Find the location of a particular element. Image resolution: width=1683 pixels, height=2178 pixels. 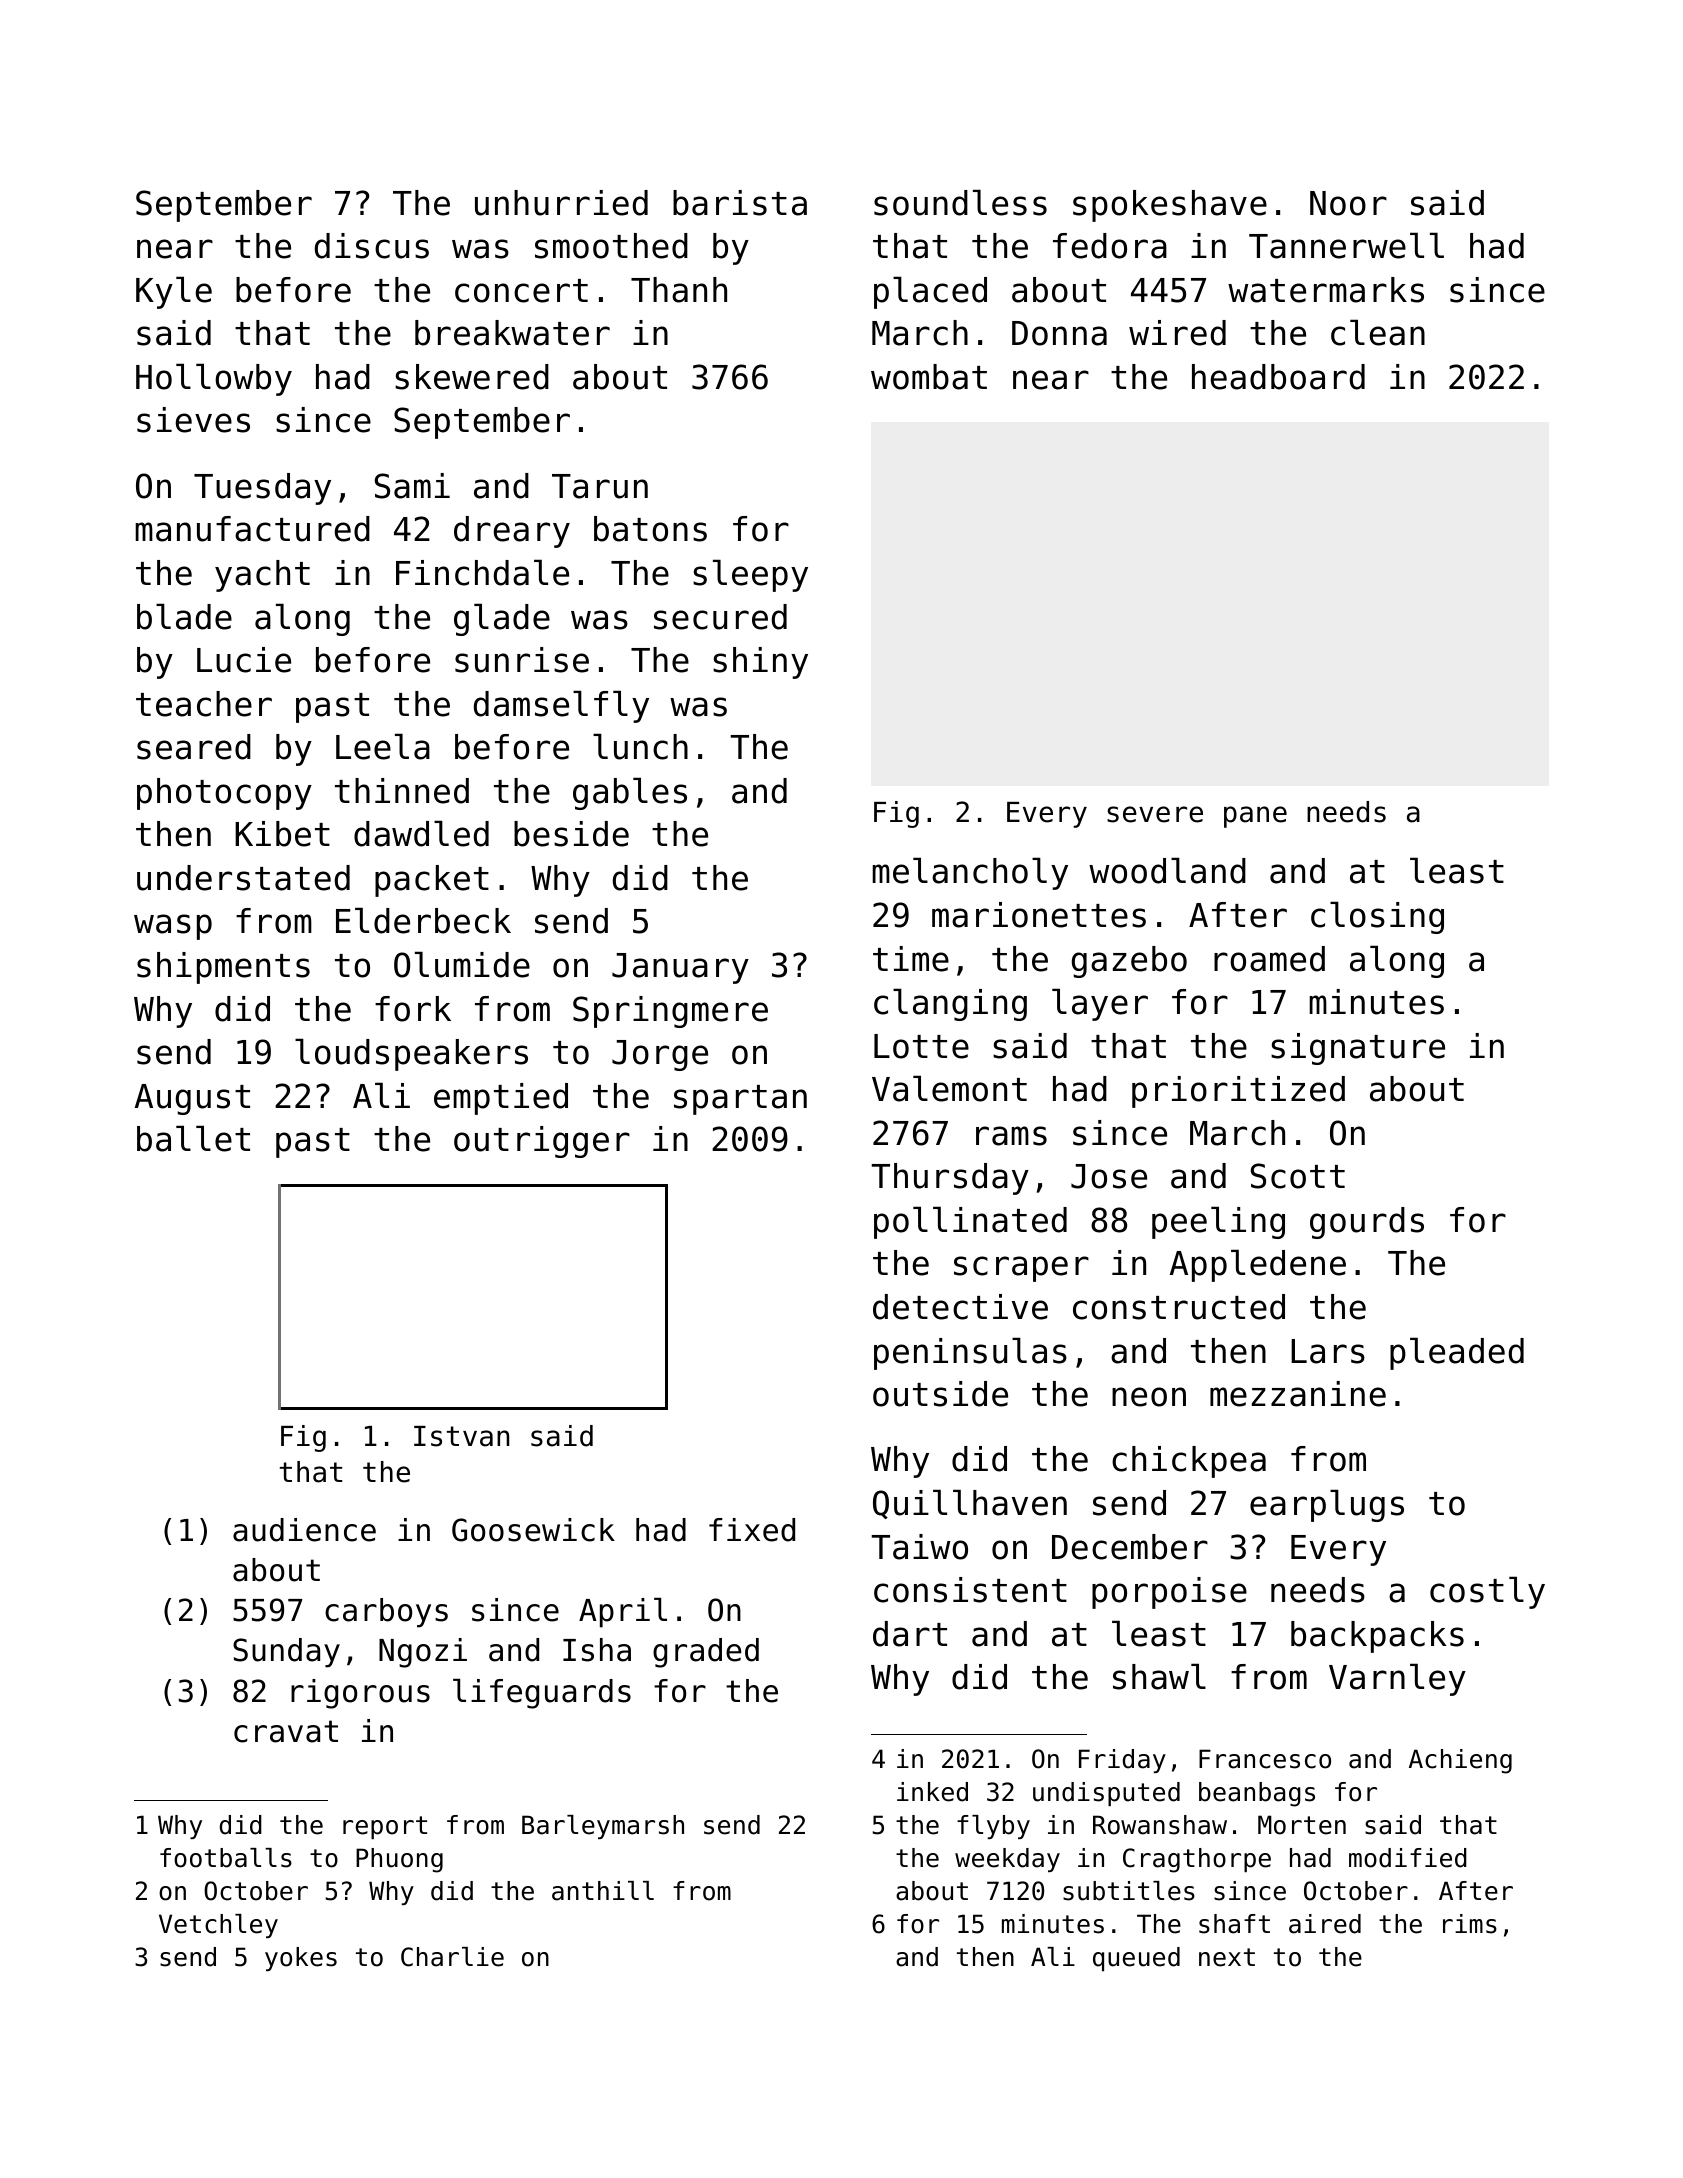

headboard is located at coordinates (1278, 377).
